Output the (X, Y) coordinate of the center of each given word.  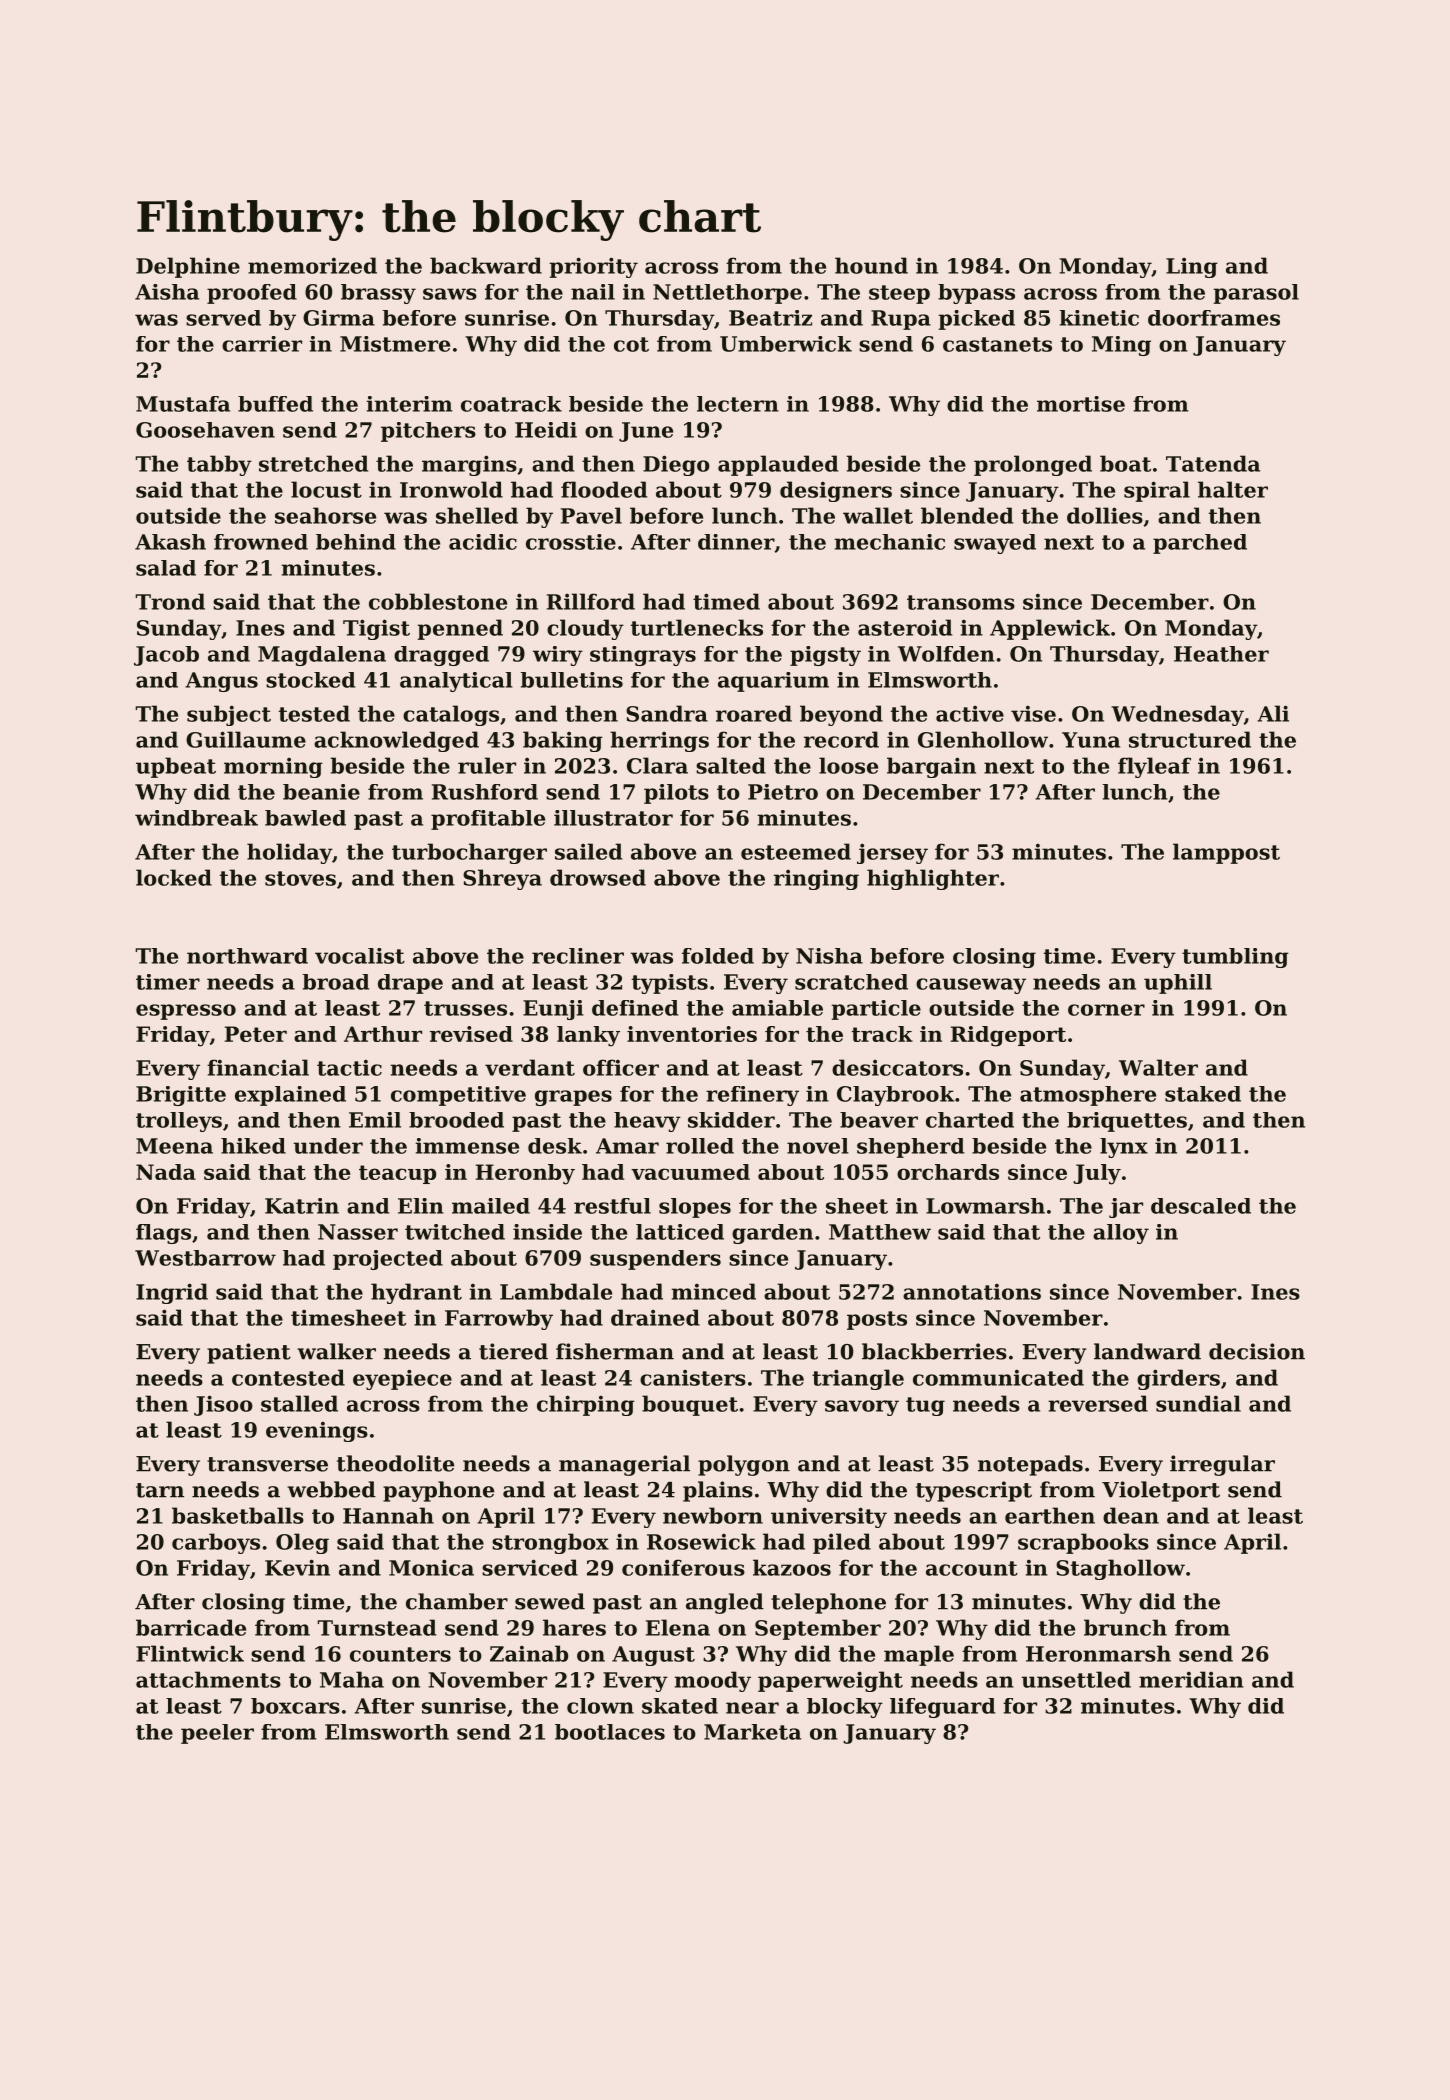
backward (486, 265)
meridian (1191, 1679)
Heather (1221, 654)
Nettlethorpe (727, 294)
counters (400, 1654)
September (818, 1629)
